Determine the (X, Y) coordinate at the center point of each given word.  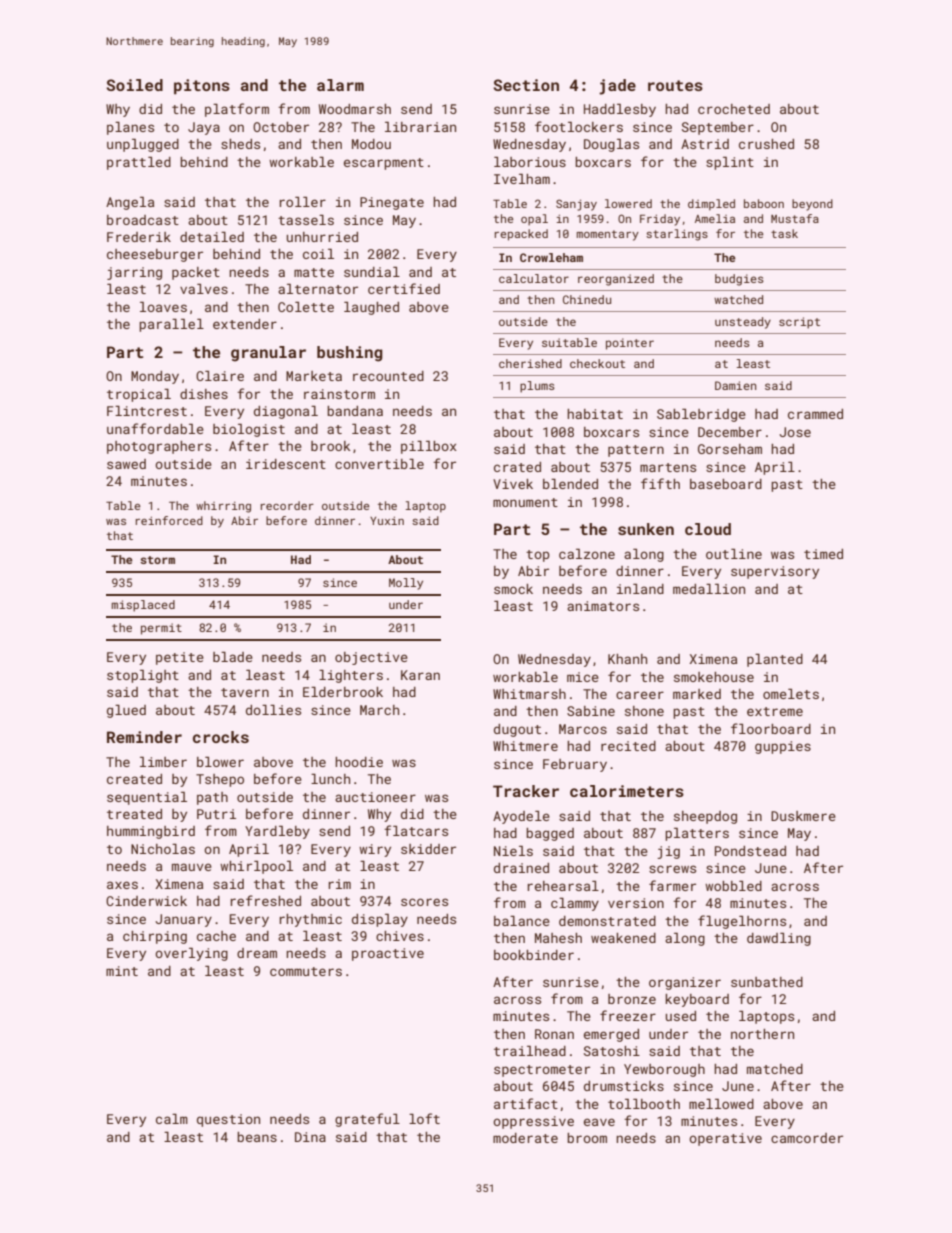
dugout (517, 730)
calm (172, 1118)
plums (537, 387)
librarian (420, 126)
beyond (812, 205)
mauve (192, 867)
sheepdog (705, 817)
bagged (550, 834)
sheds (240, 144)
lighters (351, 676)
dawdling (779, 939)
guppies (783, 747)
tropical (139, 395)
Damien (736, 385)
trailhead (530, 1050)
